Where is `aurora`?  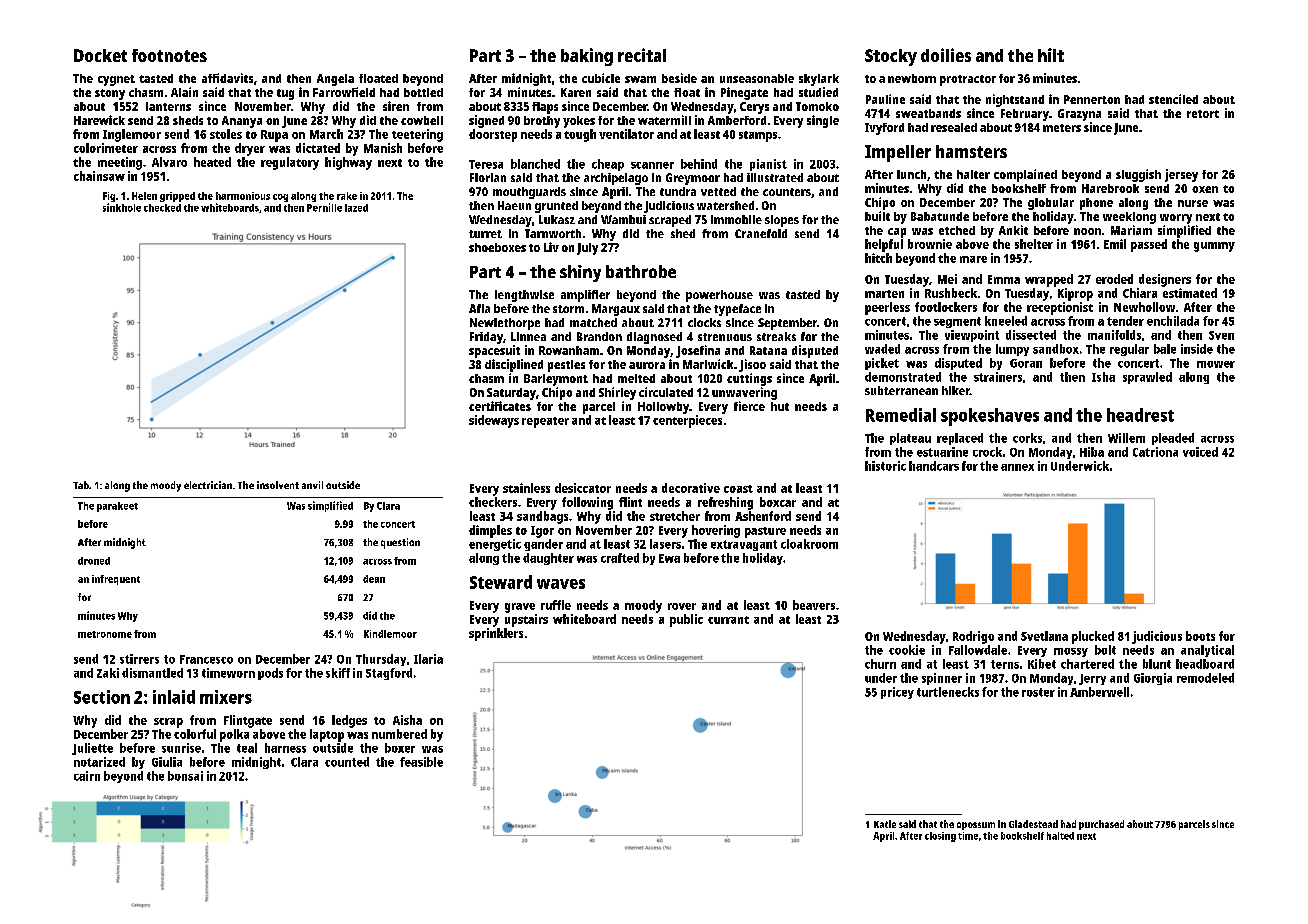 aurora is located at coordinates (647, 365).
